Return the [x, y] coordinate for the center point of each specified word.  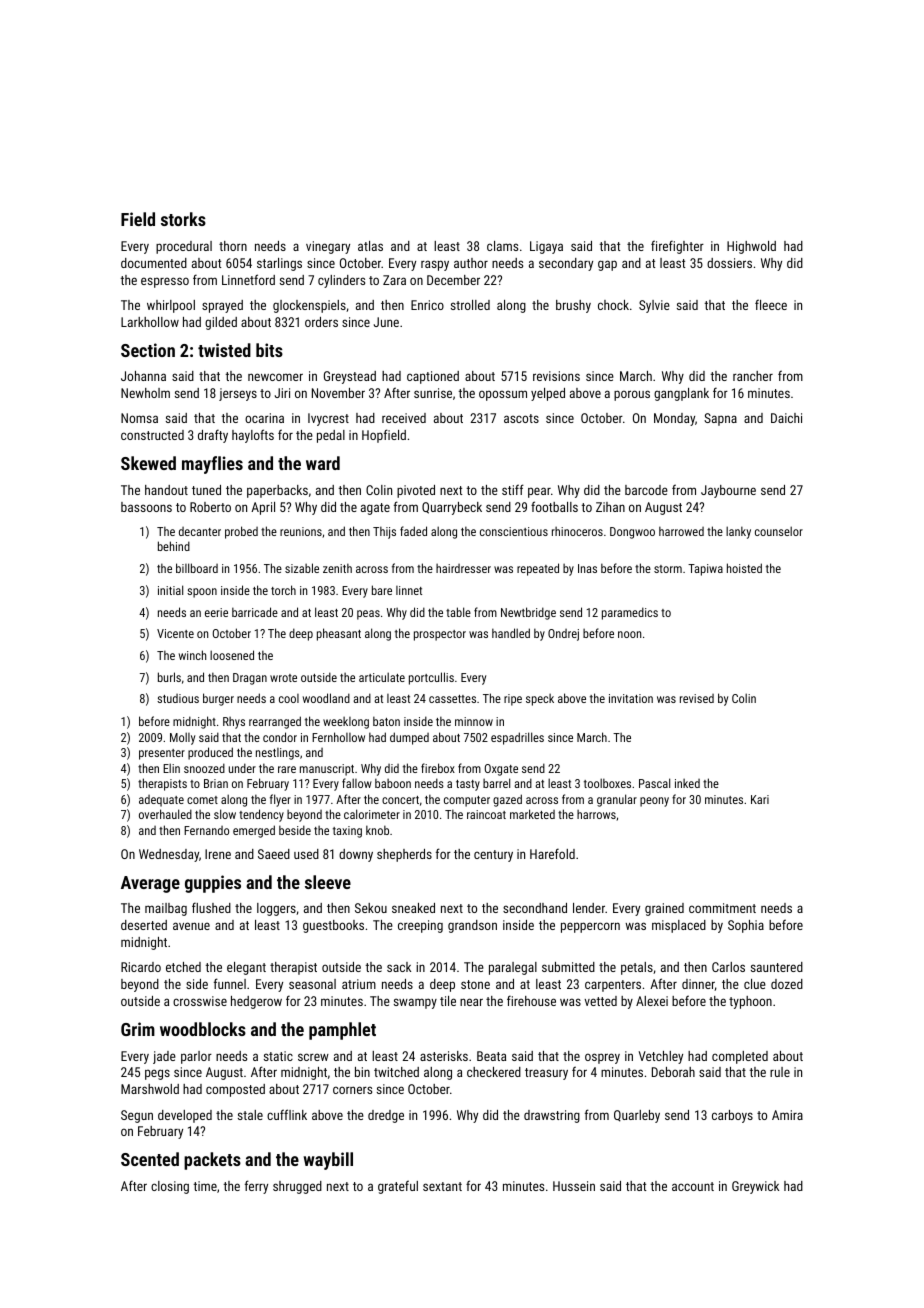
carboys [732, 1116]
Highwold [751, 247]
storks [183, 219]
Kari [760, 799]
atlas [370, 246]
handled [511, 633]
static [278, 1056]
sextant [442, 1186]
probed [241, 532]
